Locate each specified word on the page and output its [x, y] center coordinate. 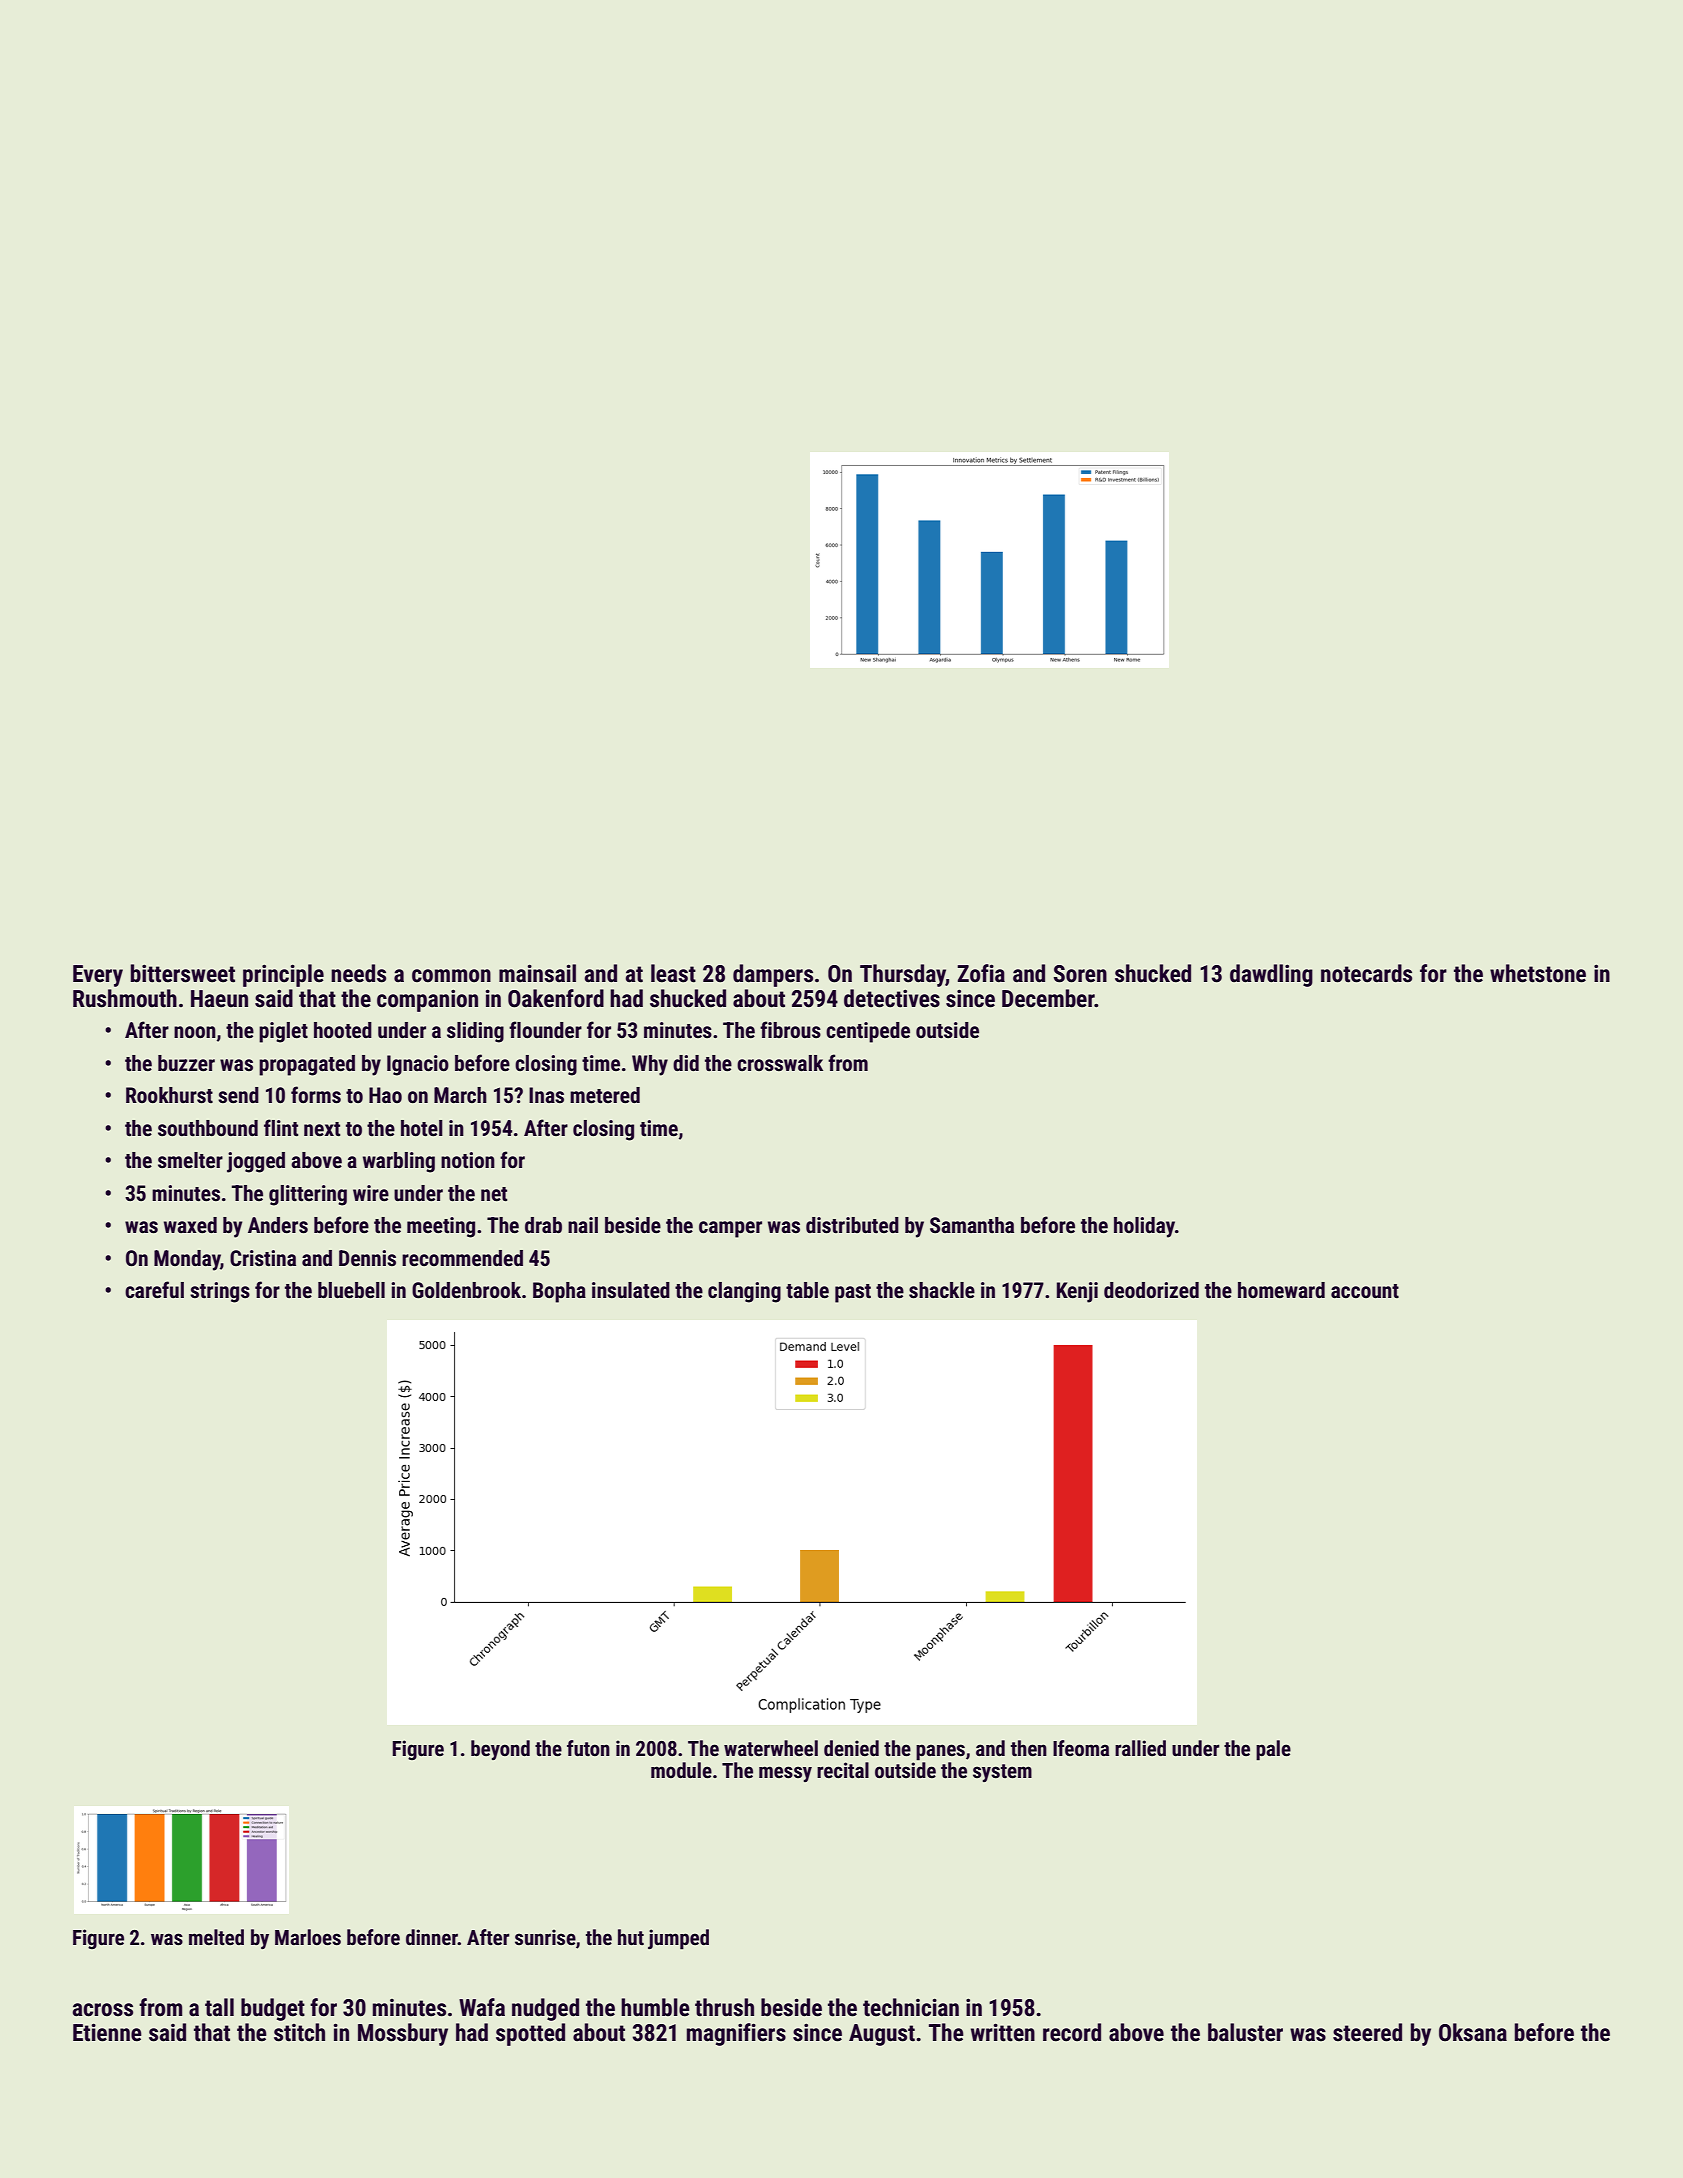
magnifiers [736, 2034]
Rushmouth [125, 998]
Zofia [981, 973]
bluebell [351, 1290]
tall [219, 2007]
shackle [942, 1290]
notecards [1366, 973]
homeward [1281, 1290]
